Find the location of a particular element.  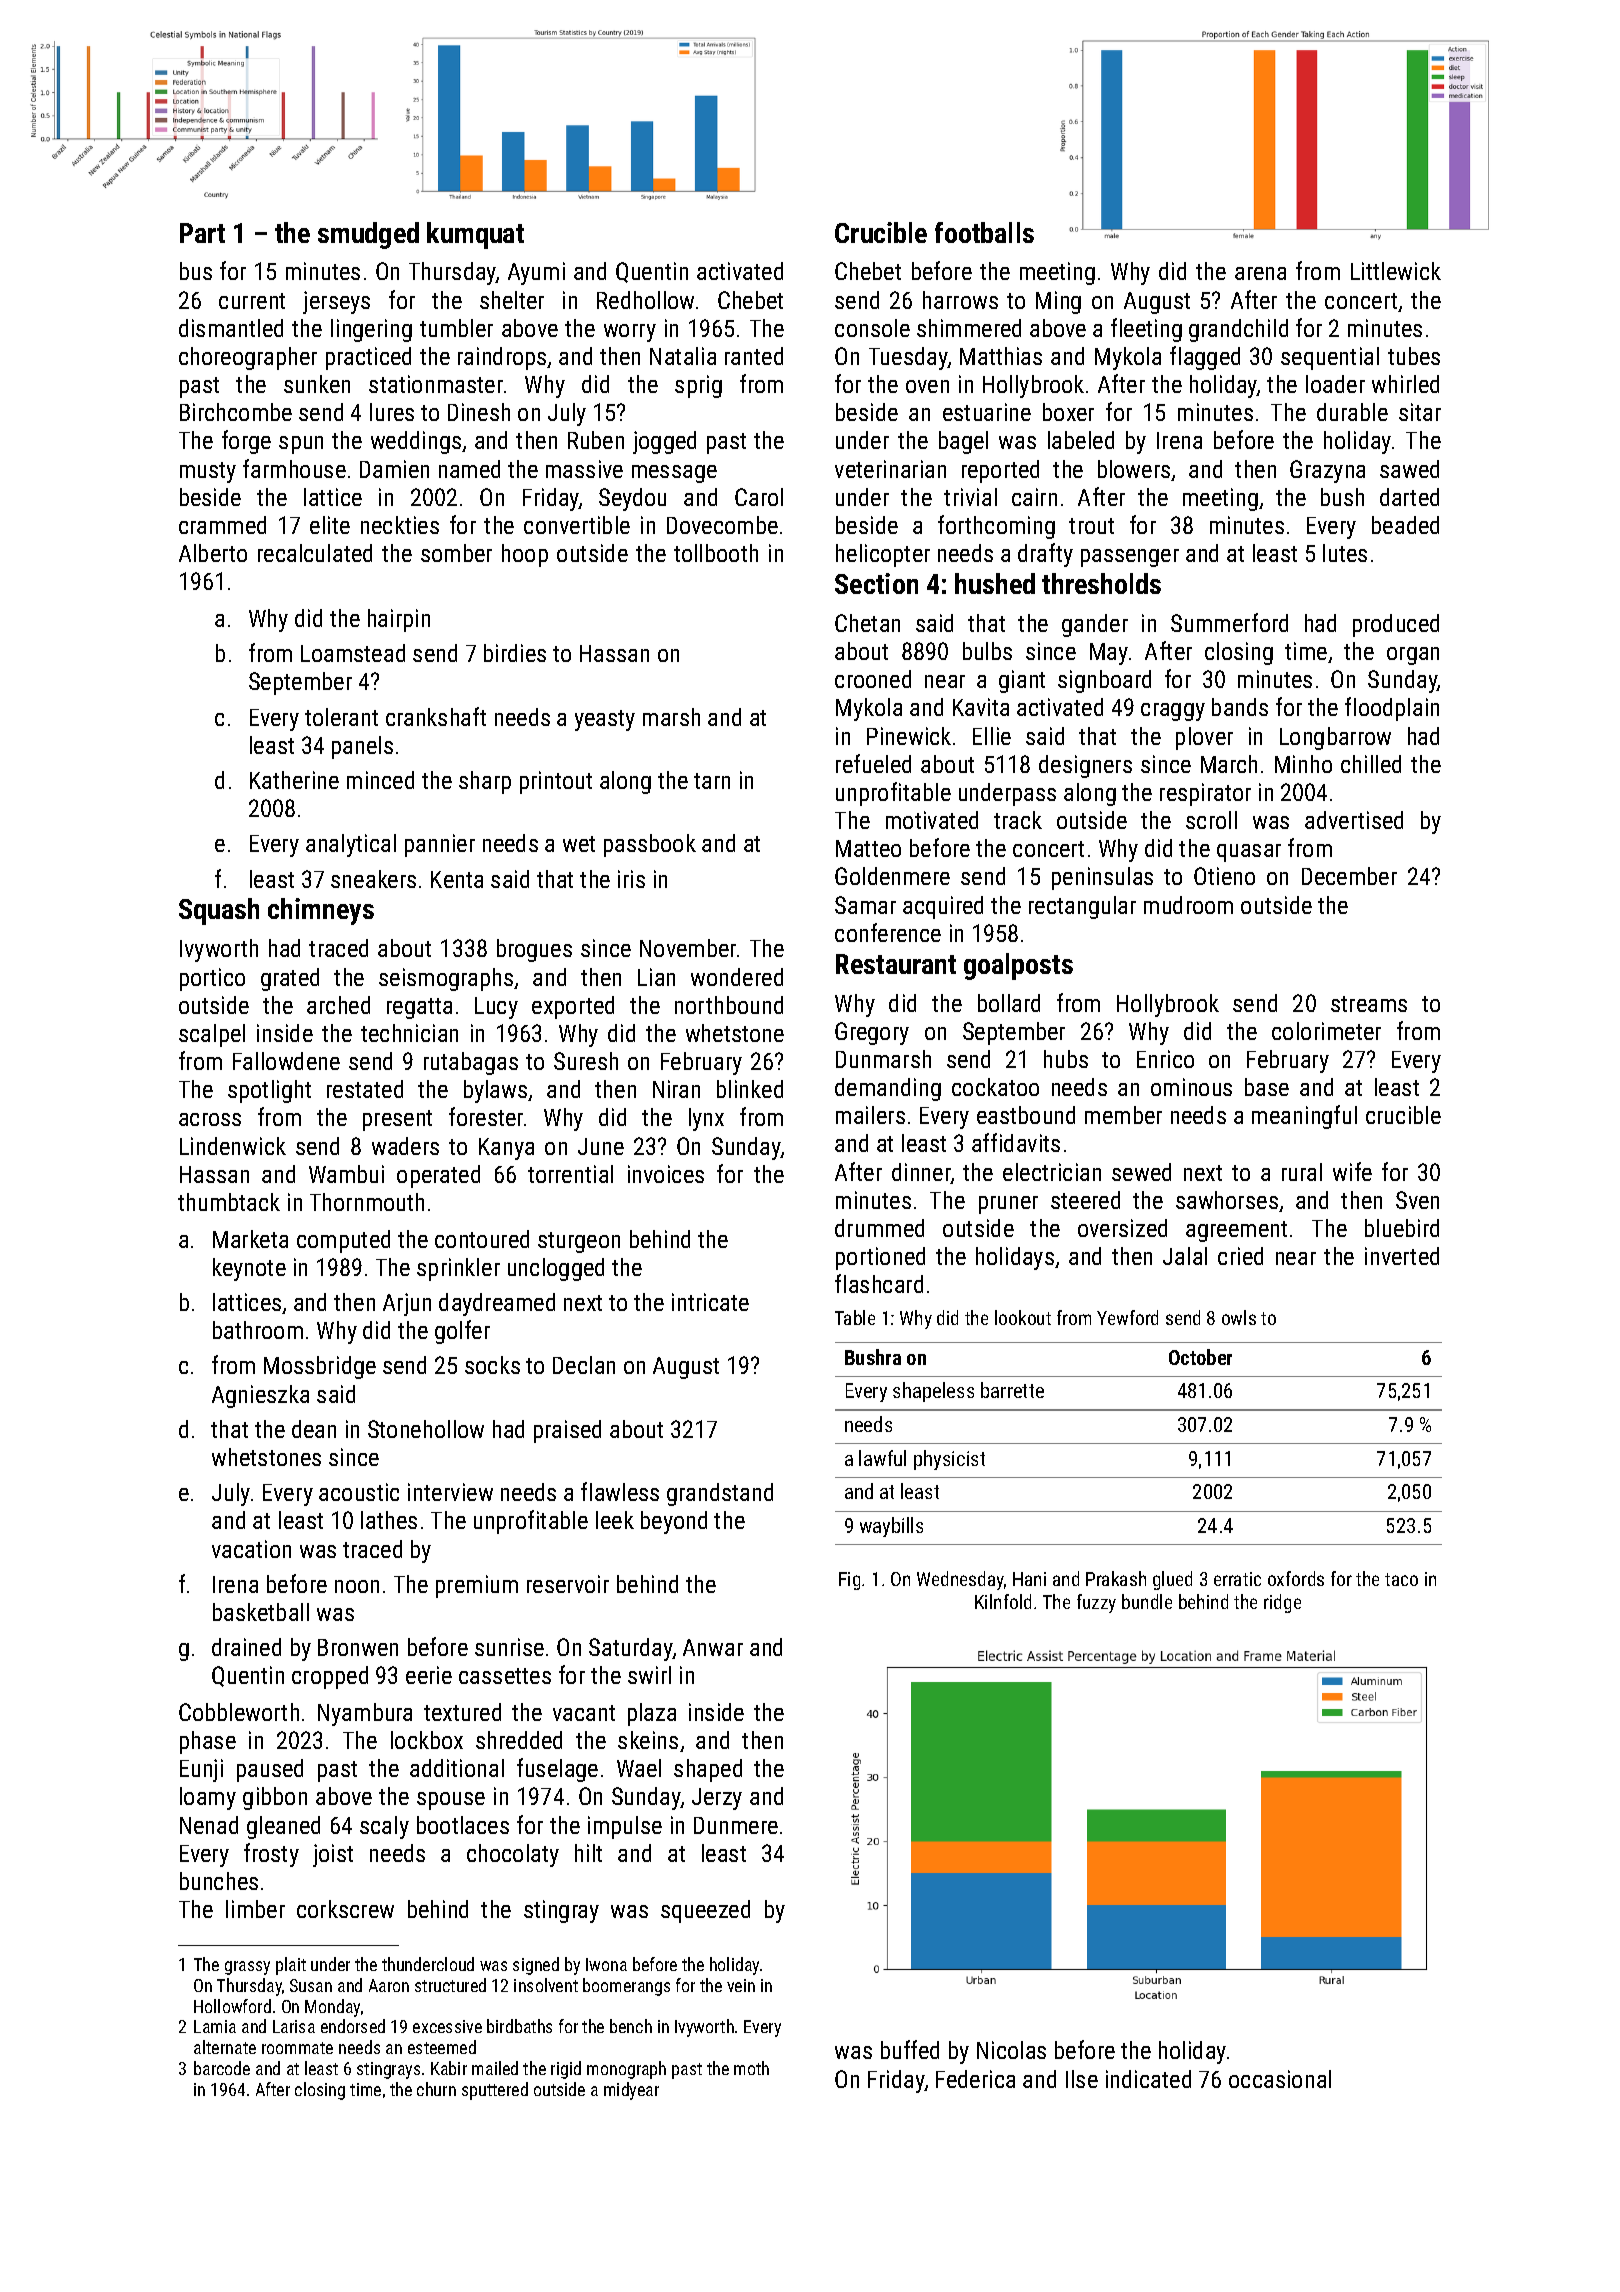

occasional is located at coordinates (1280, 2079).
